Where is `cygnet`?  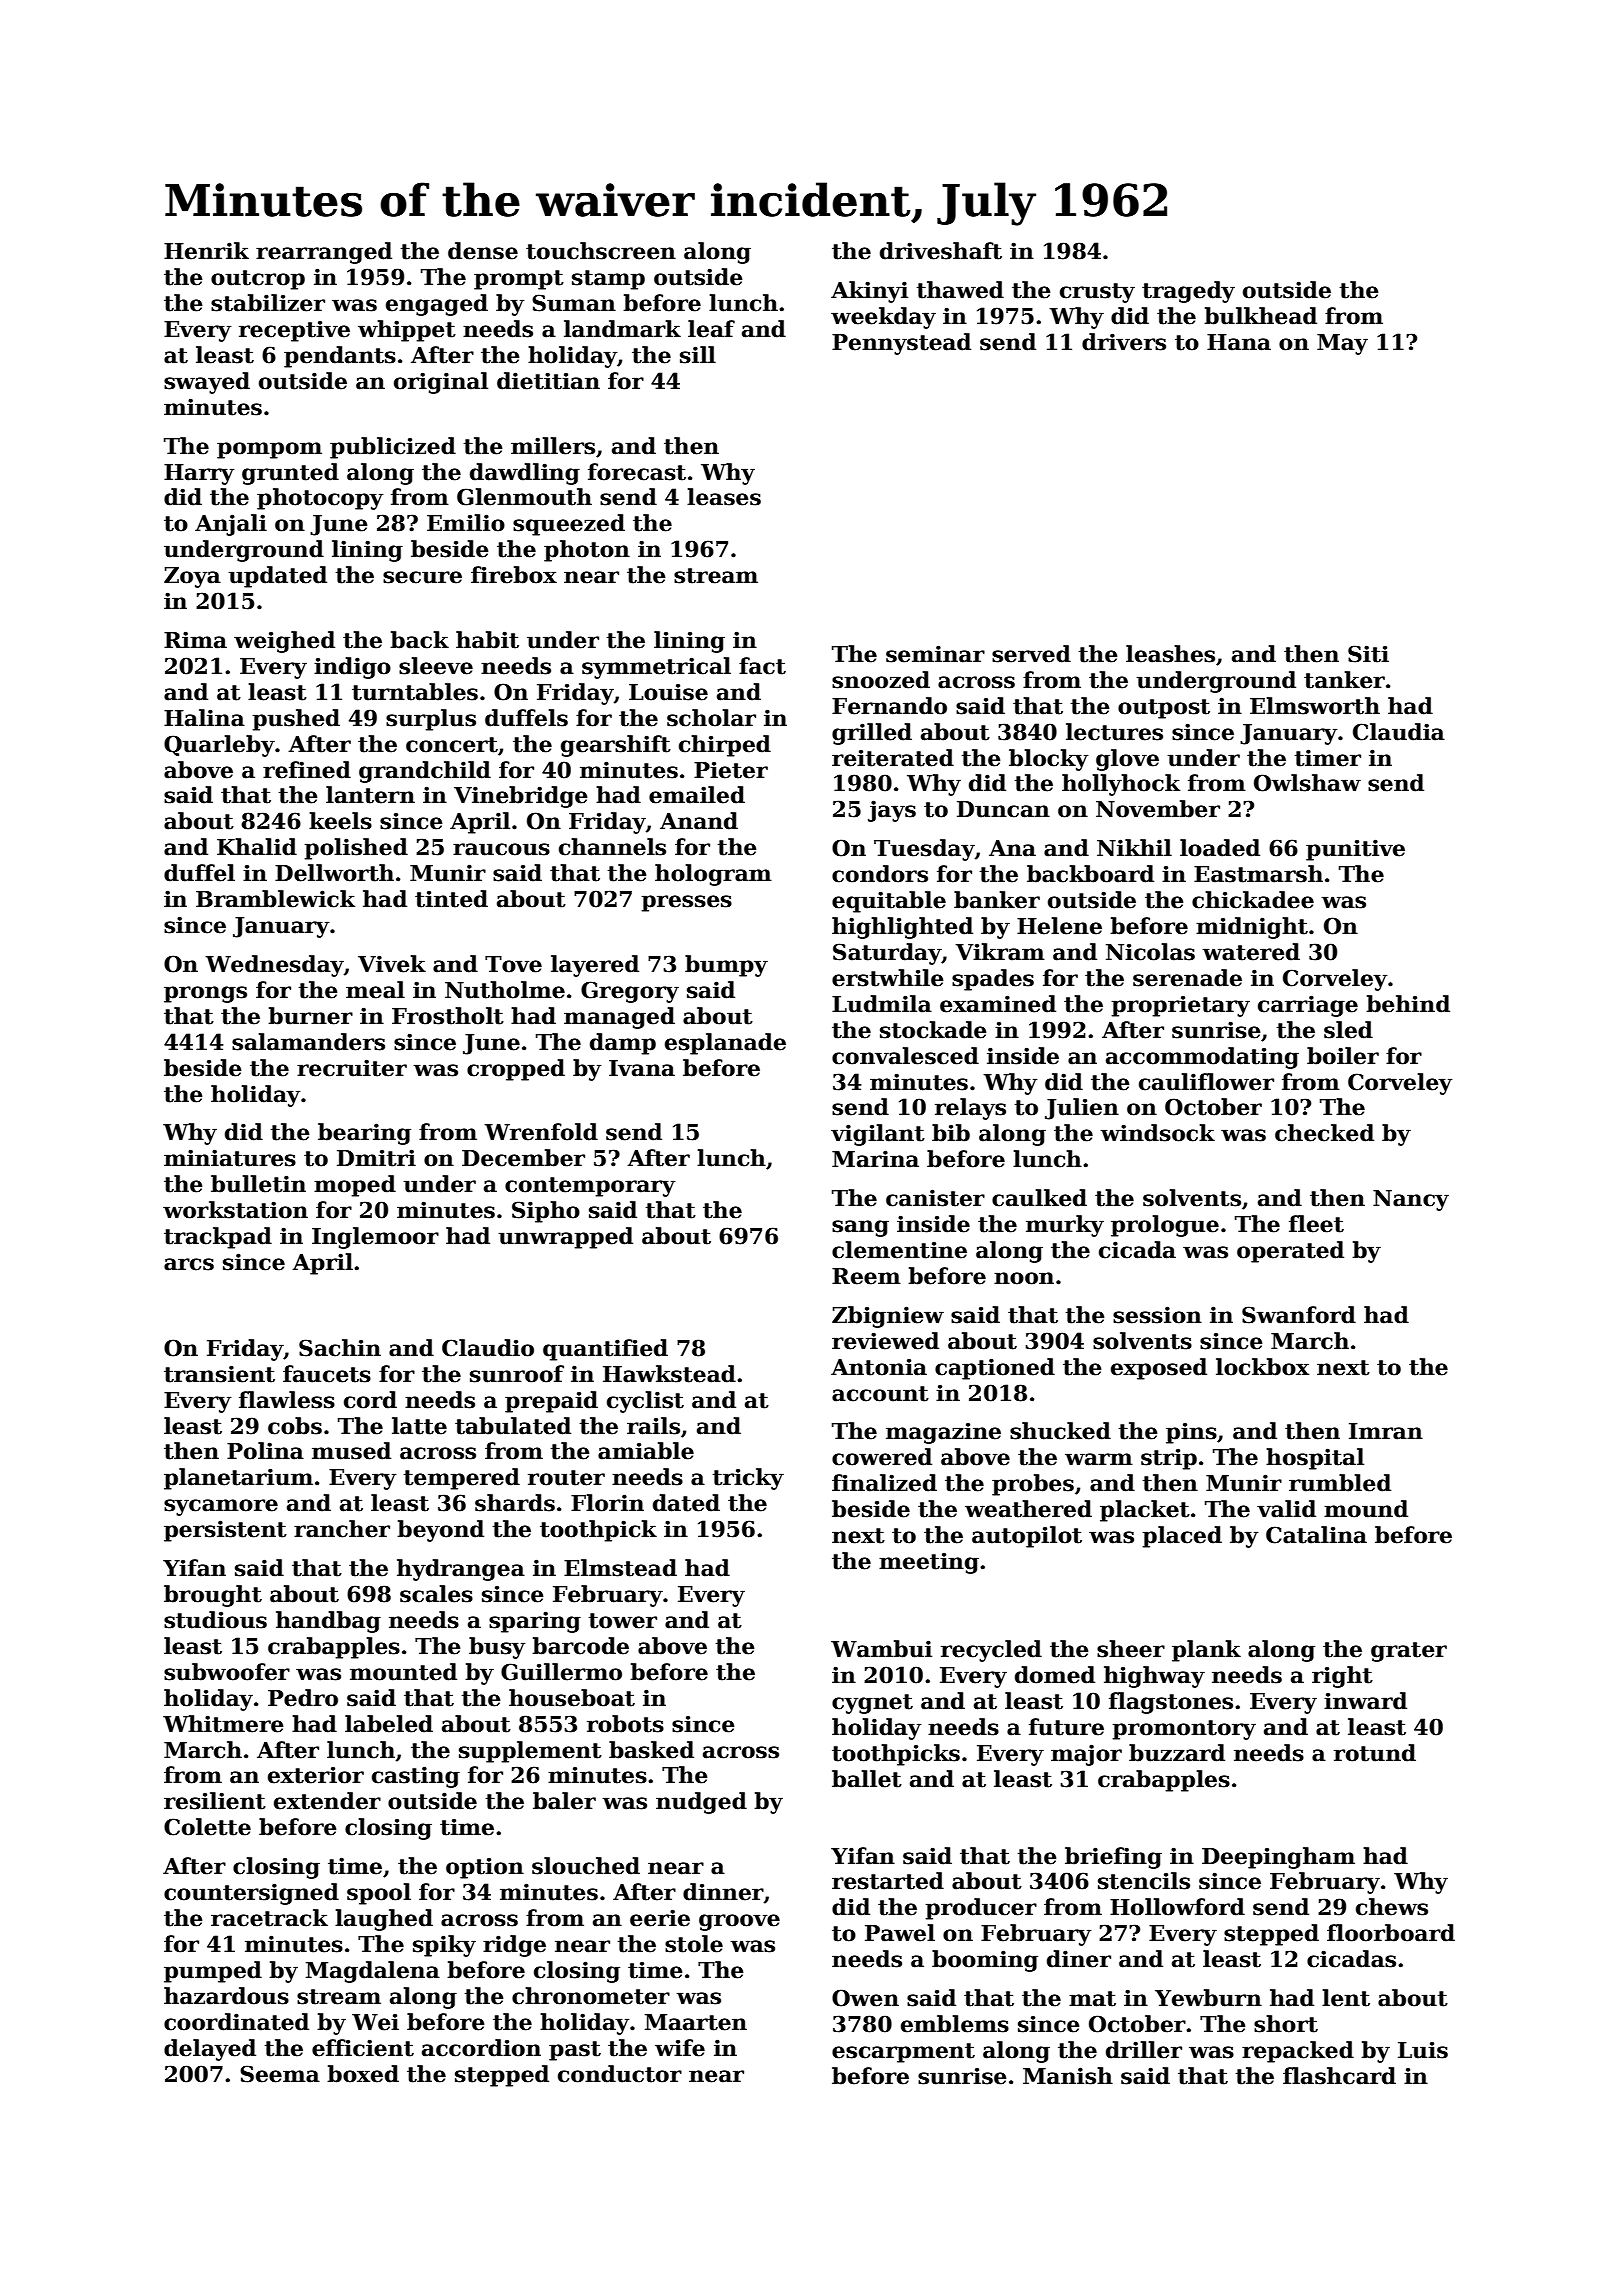
cygnet is located at coordinates (872, 1704).
